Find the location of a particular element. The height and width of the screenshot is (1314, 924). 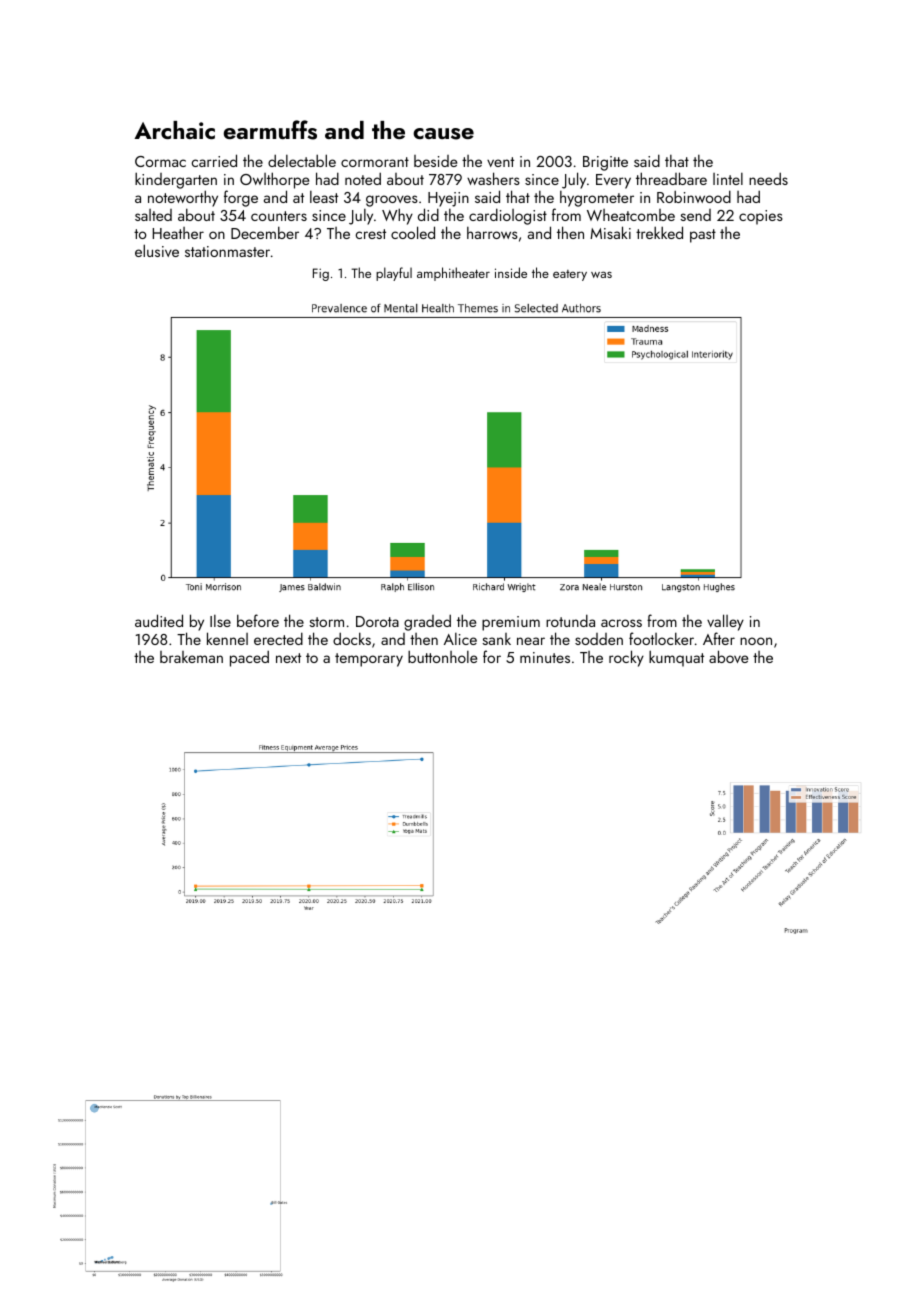

Hyejin is located at coordinates (448, 199).
